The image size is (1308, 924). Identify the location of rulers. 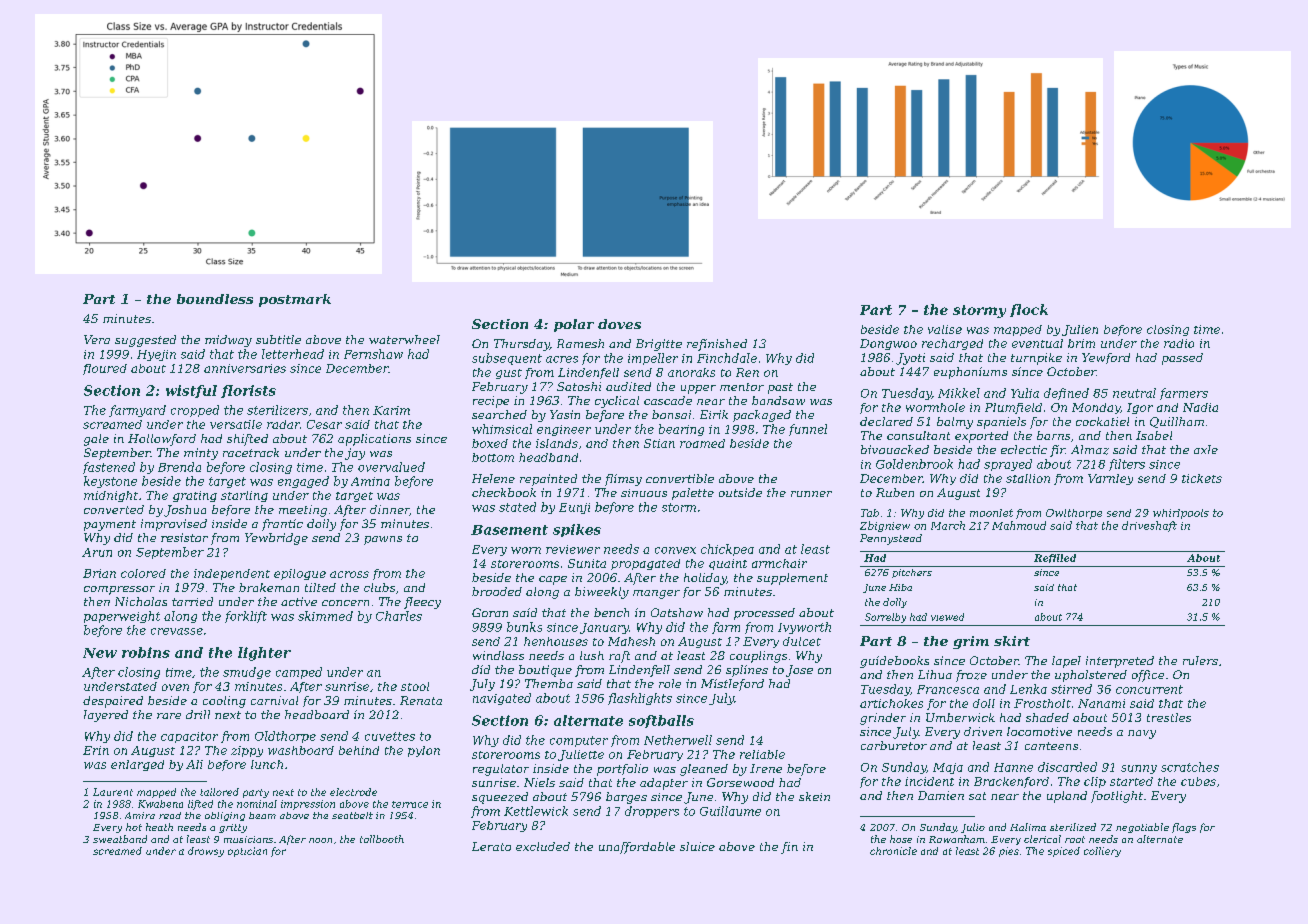
(1200, 660).
